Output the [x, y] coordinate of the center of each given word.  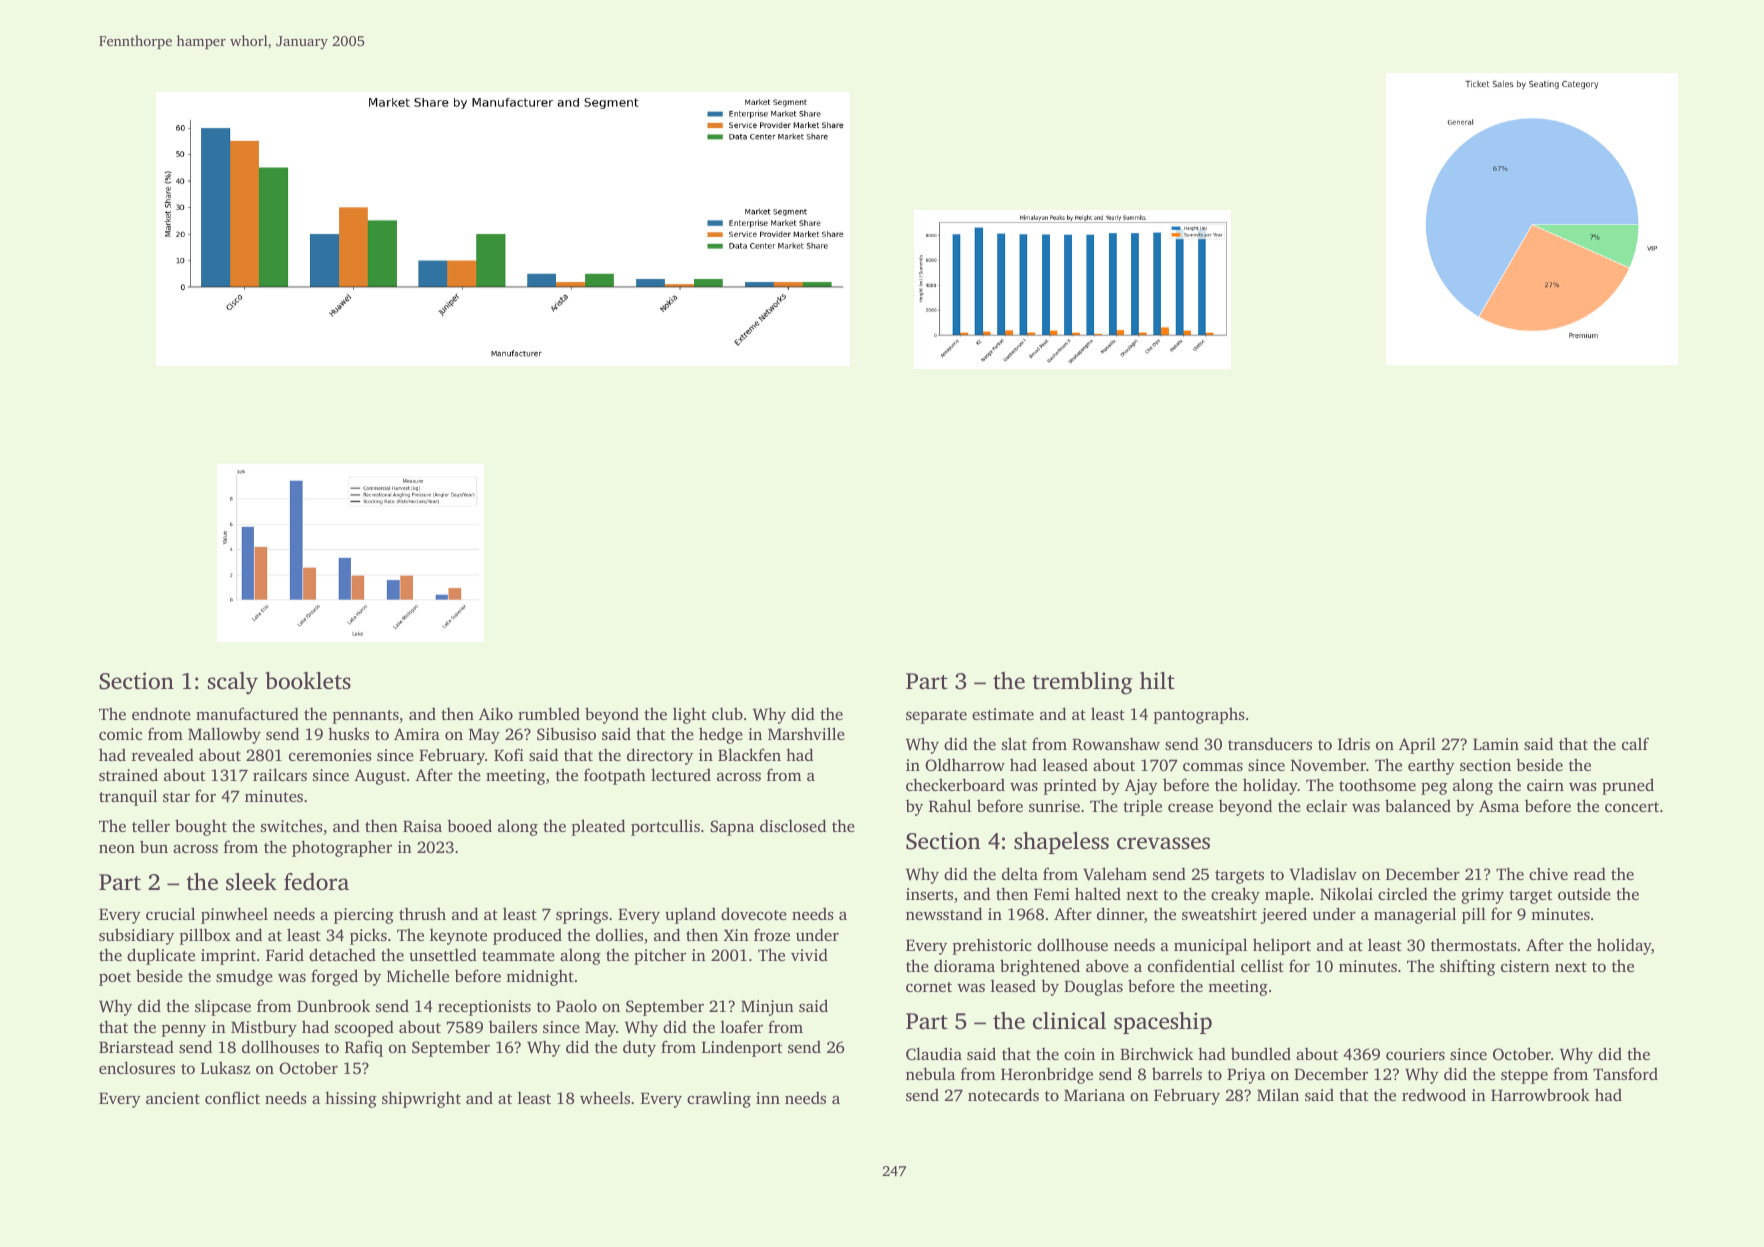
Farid [285, 954]
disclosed [793, 825]
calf [1635, 743]
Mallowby [224, 735]
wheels [605, 1097]
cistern [1525, 966]
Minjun [767, 1008]
